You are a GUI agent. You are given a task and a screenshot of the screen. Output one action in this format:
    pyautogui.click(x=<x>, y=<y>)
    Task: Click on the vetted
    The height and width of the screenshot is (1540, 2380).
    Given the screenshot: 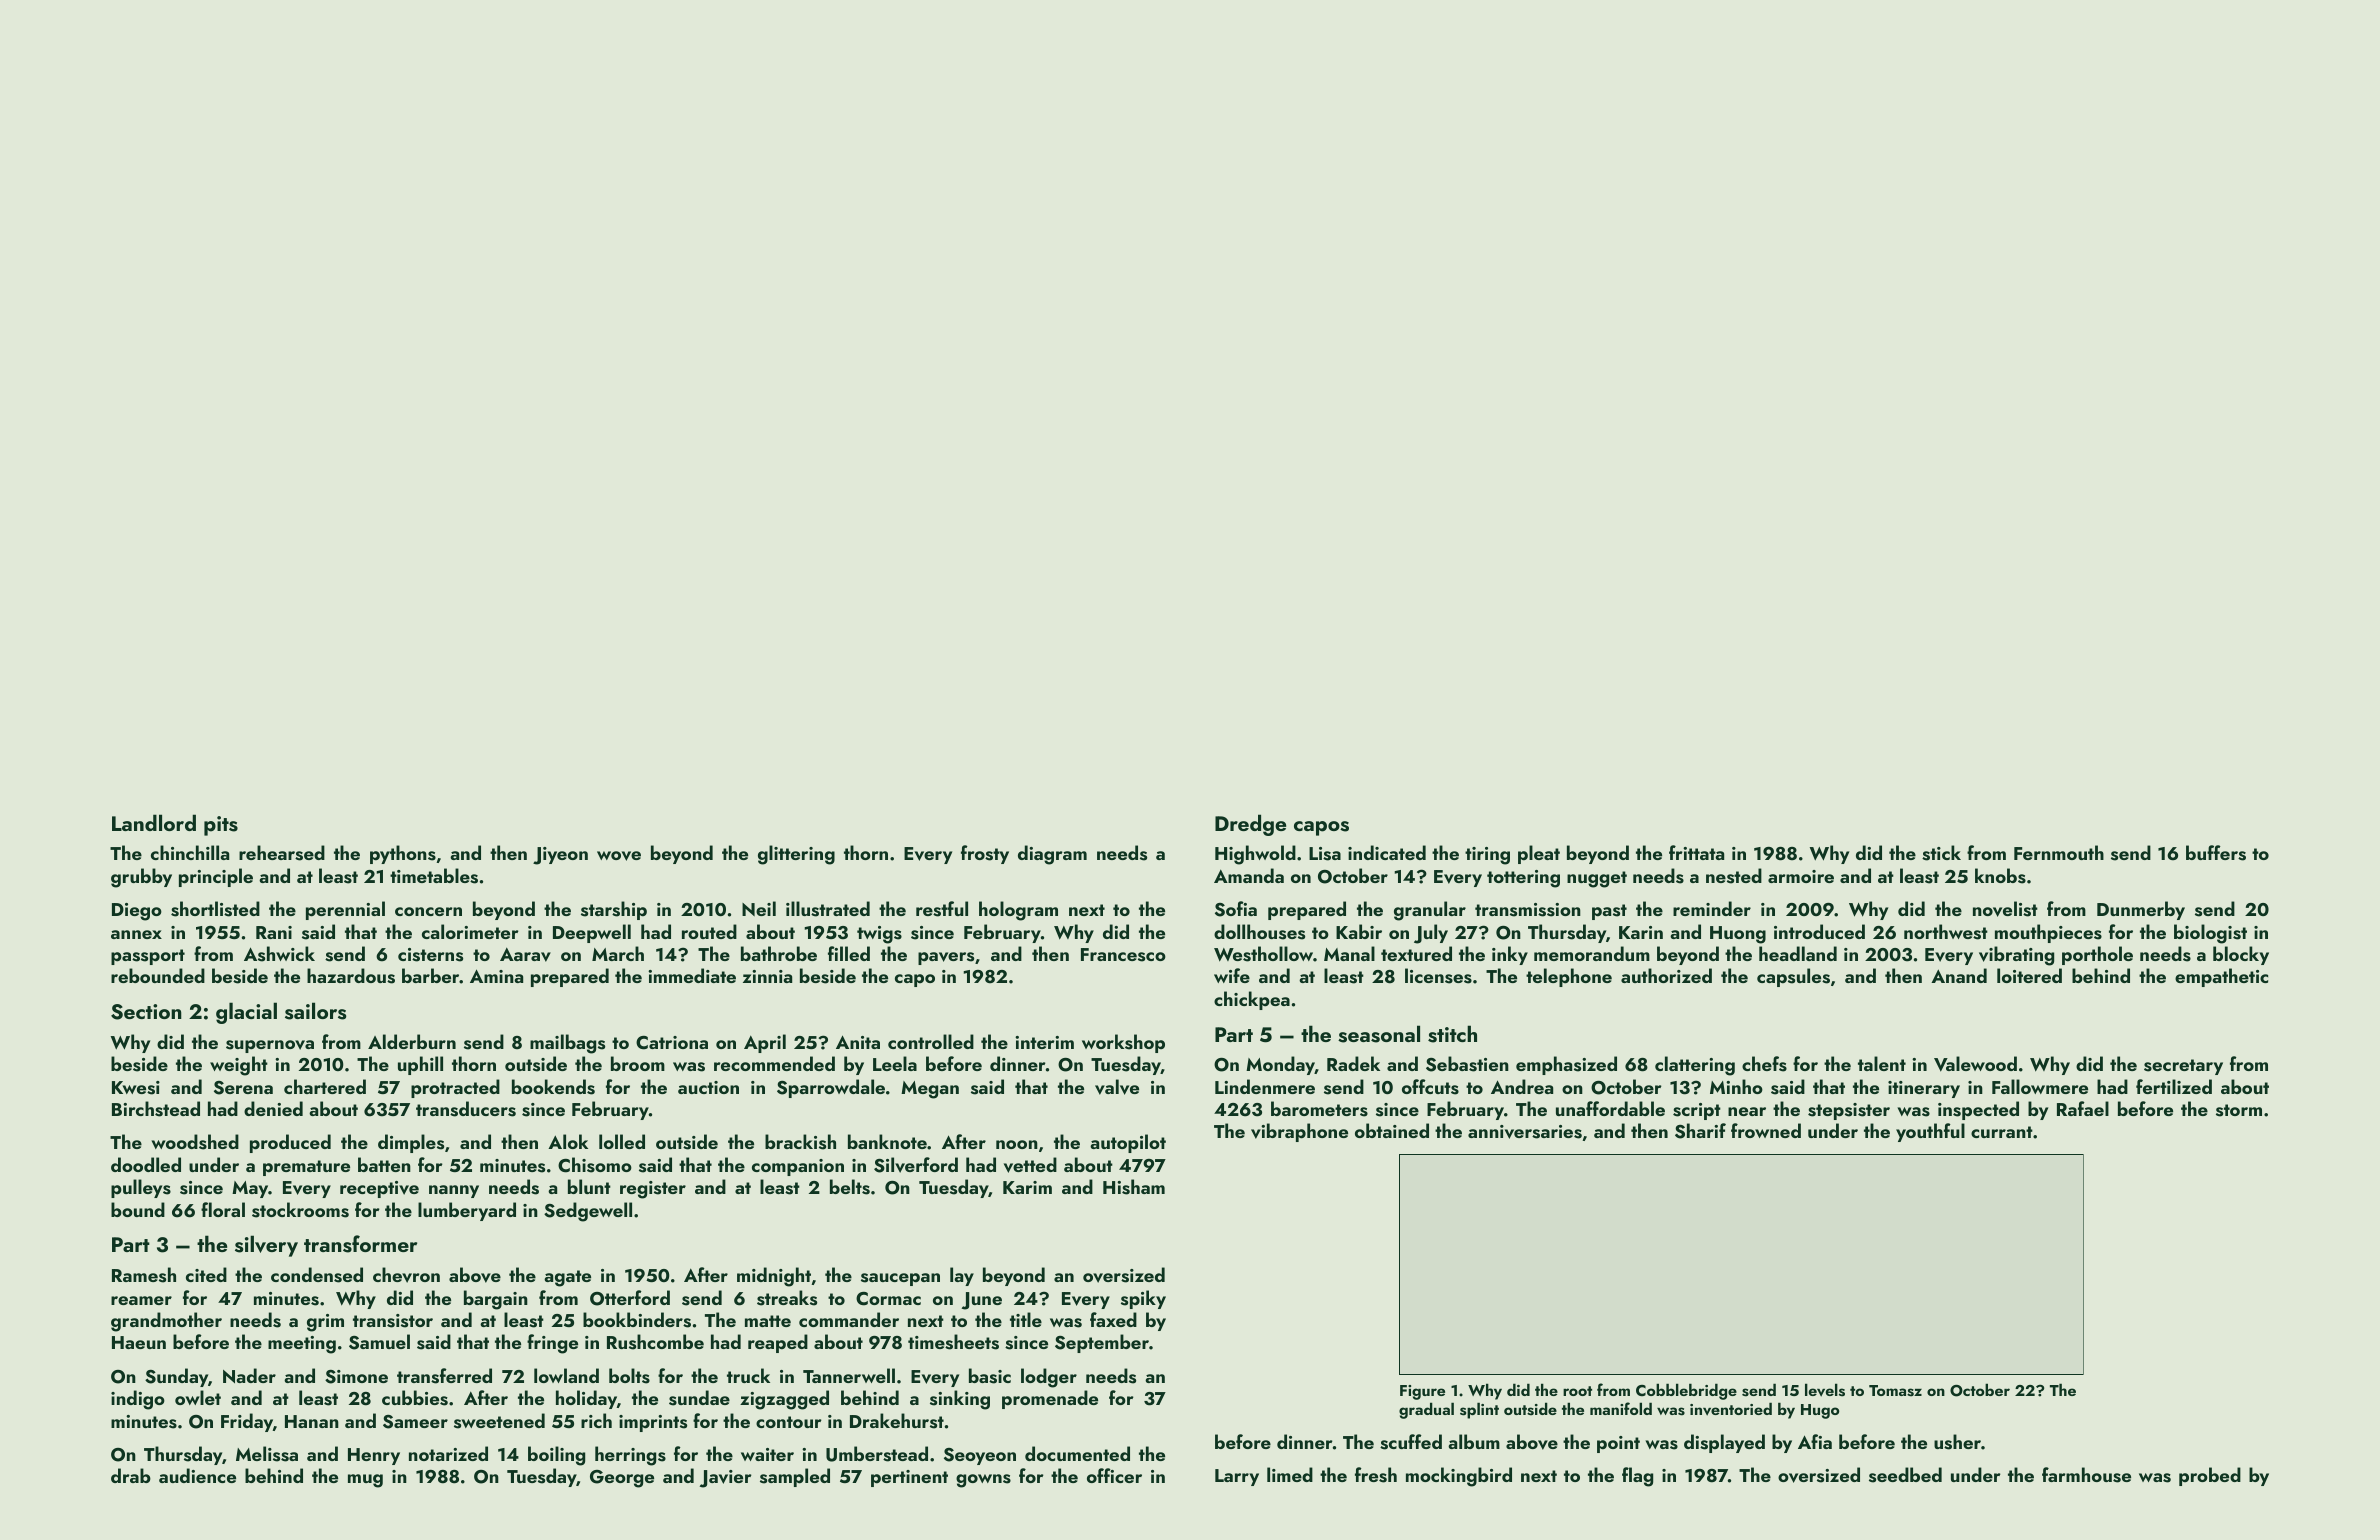 What is the action you would take?
    pyautogui.click(x=1030, y=1165)
